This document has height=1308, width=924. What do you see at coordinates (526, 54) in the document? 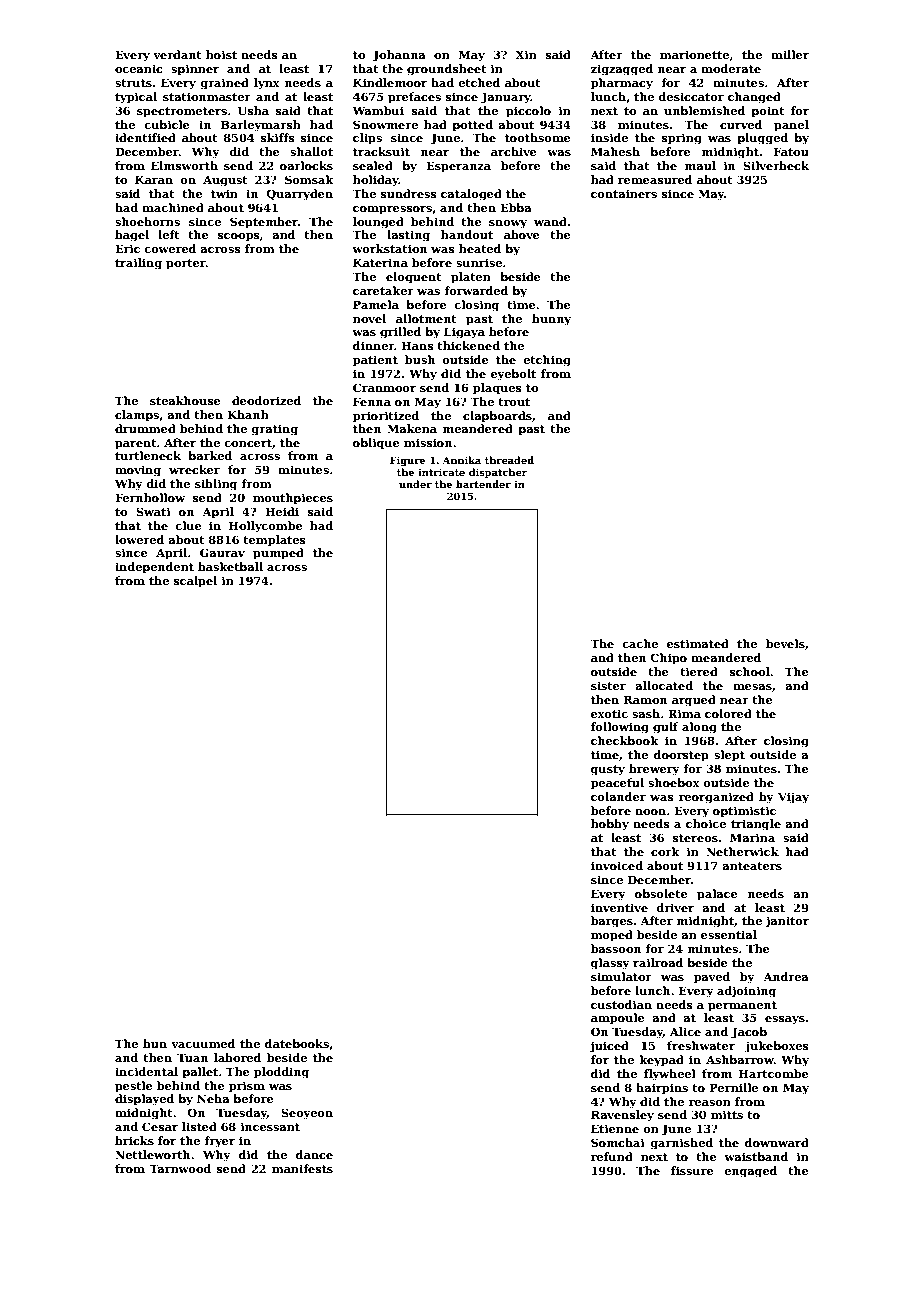
I see `Xin` at bounding box center [526, 54].
